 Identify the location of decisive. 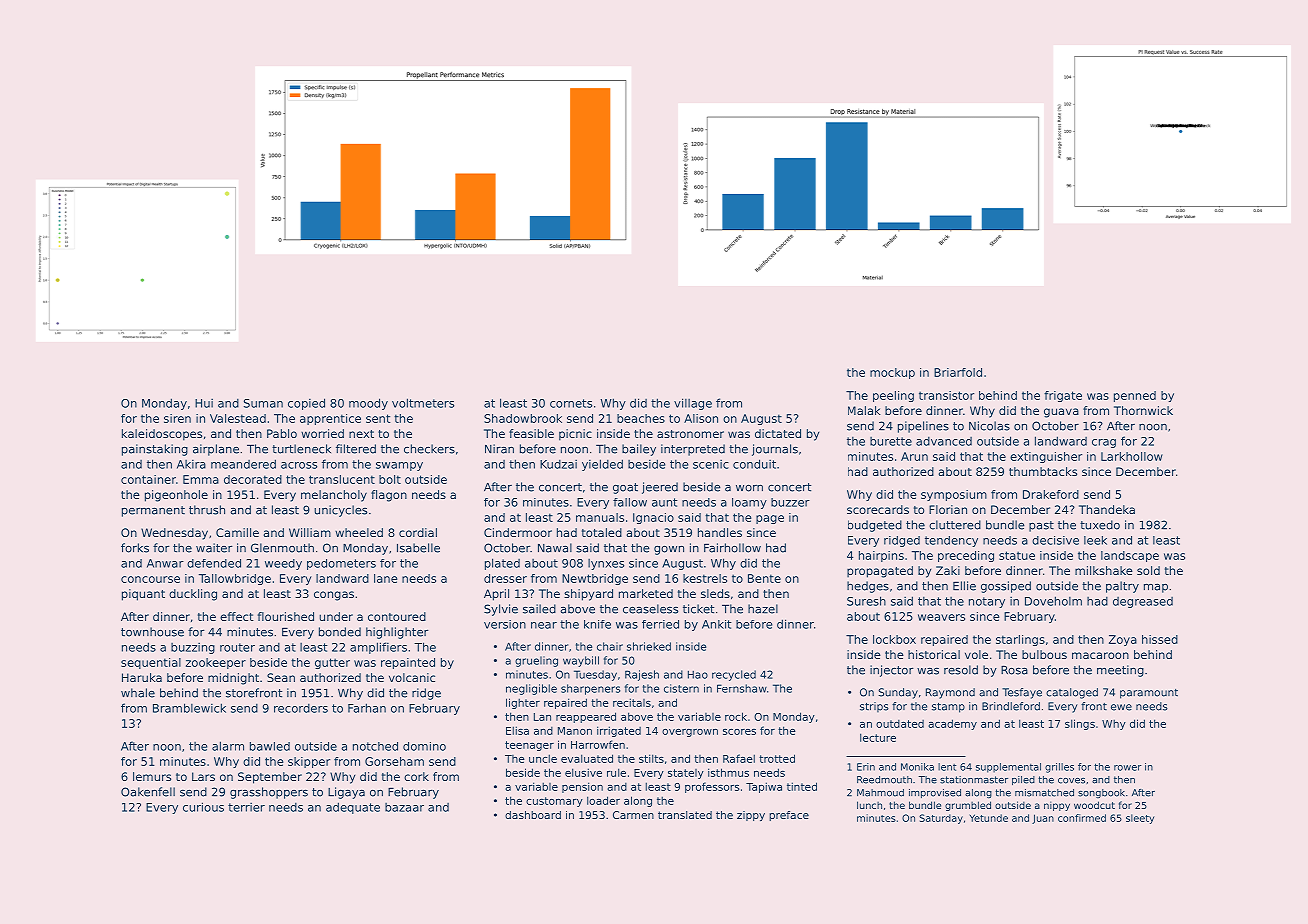
(1055, 540).
